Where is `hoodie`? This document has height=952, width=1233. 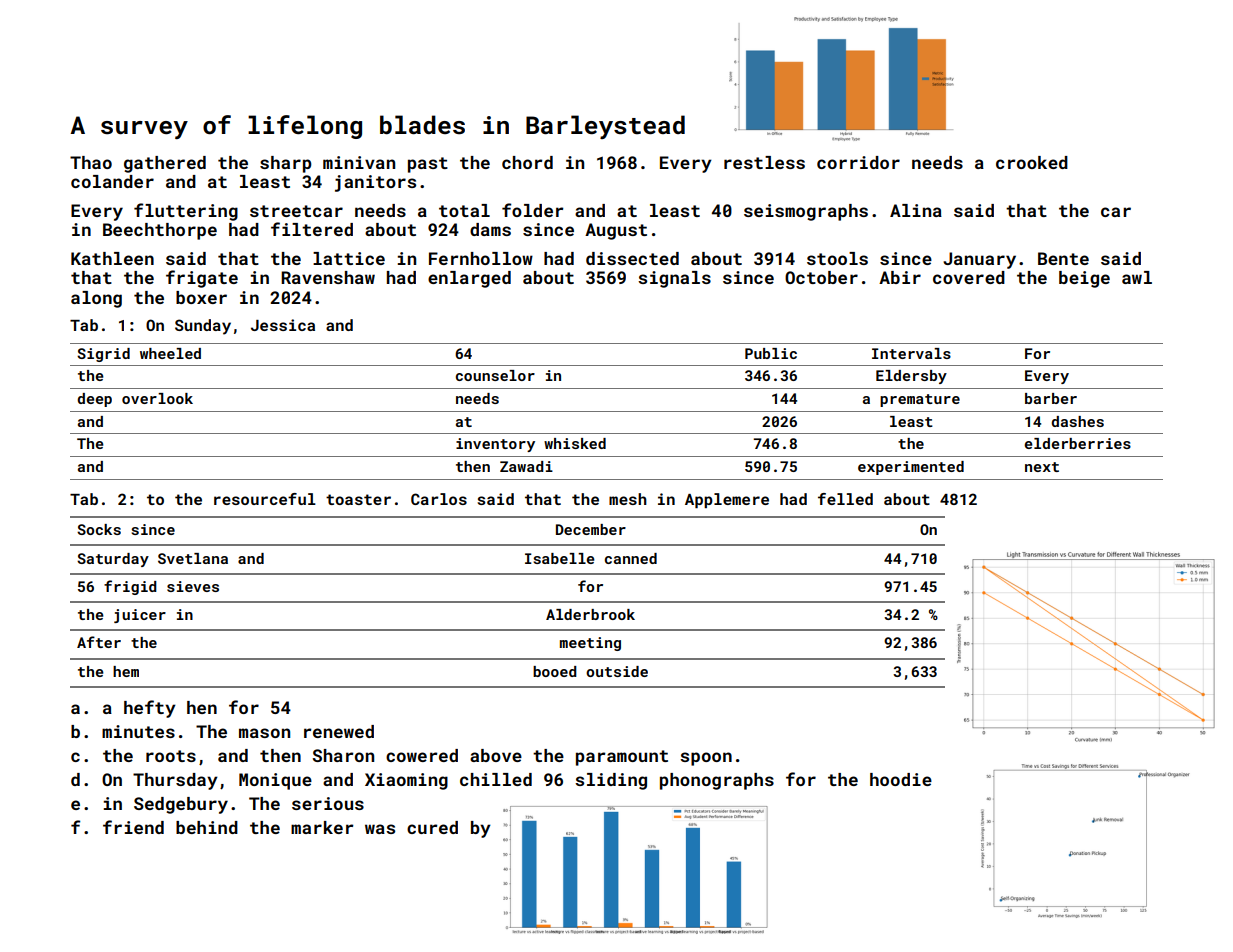 hoodie is located at coordinates (901, 779).
